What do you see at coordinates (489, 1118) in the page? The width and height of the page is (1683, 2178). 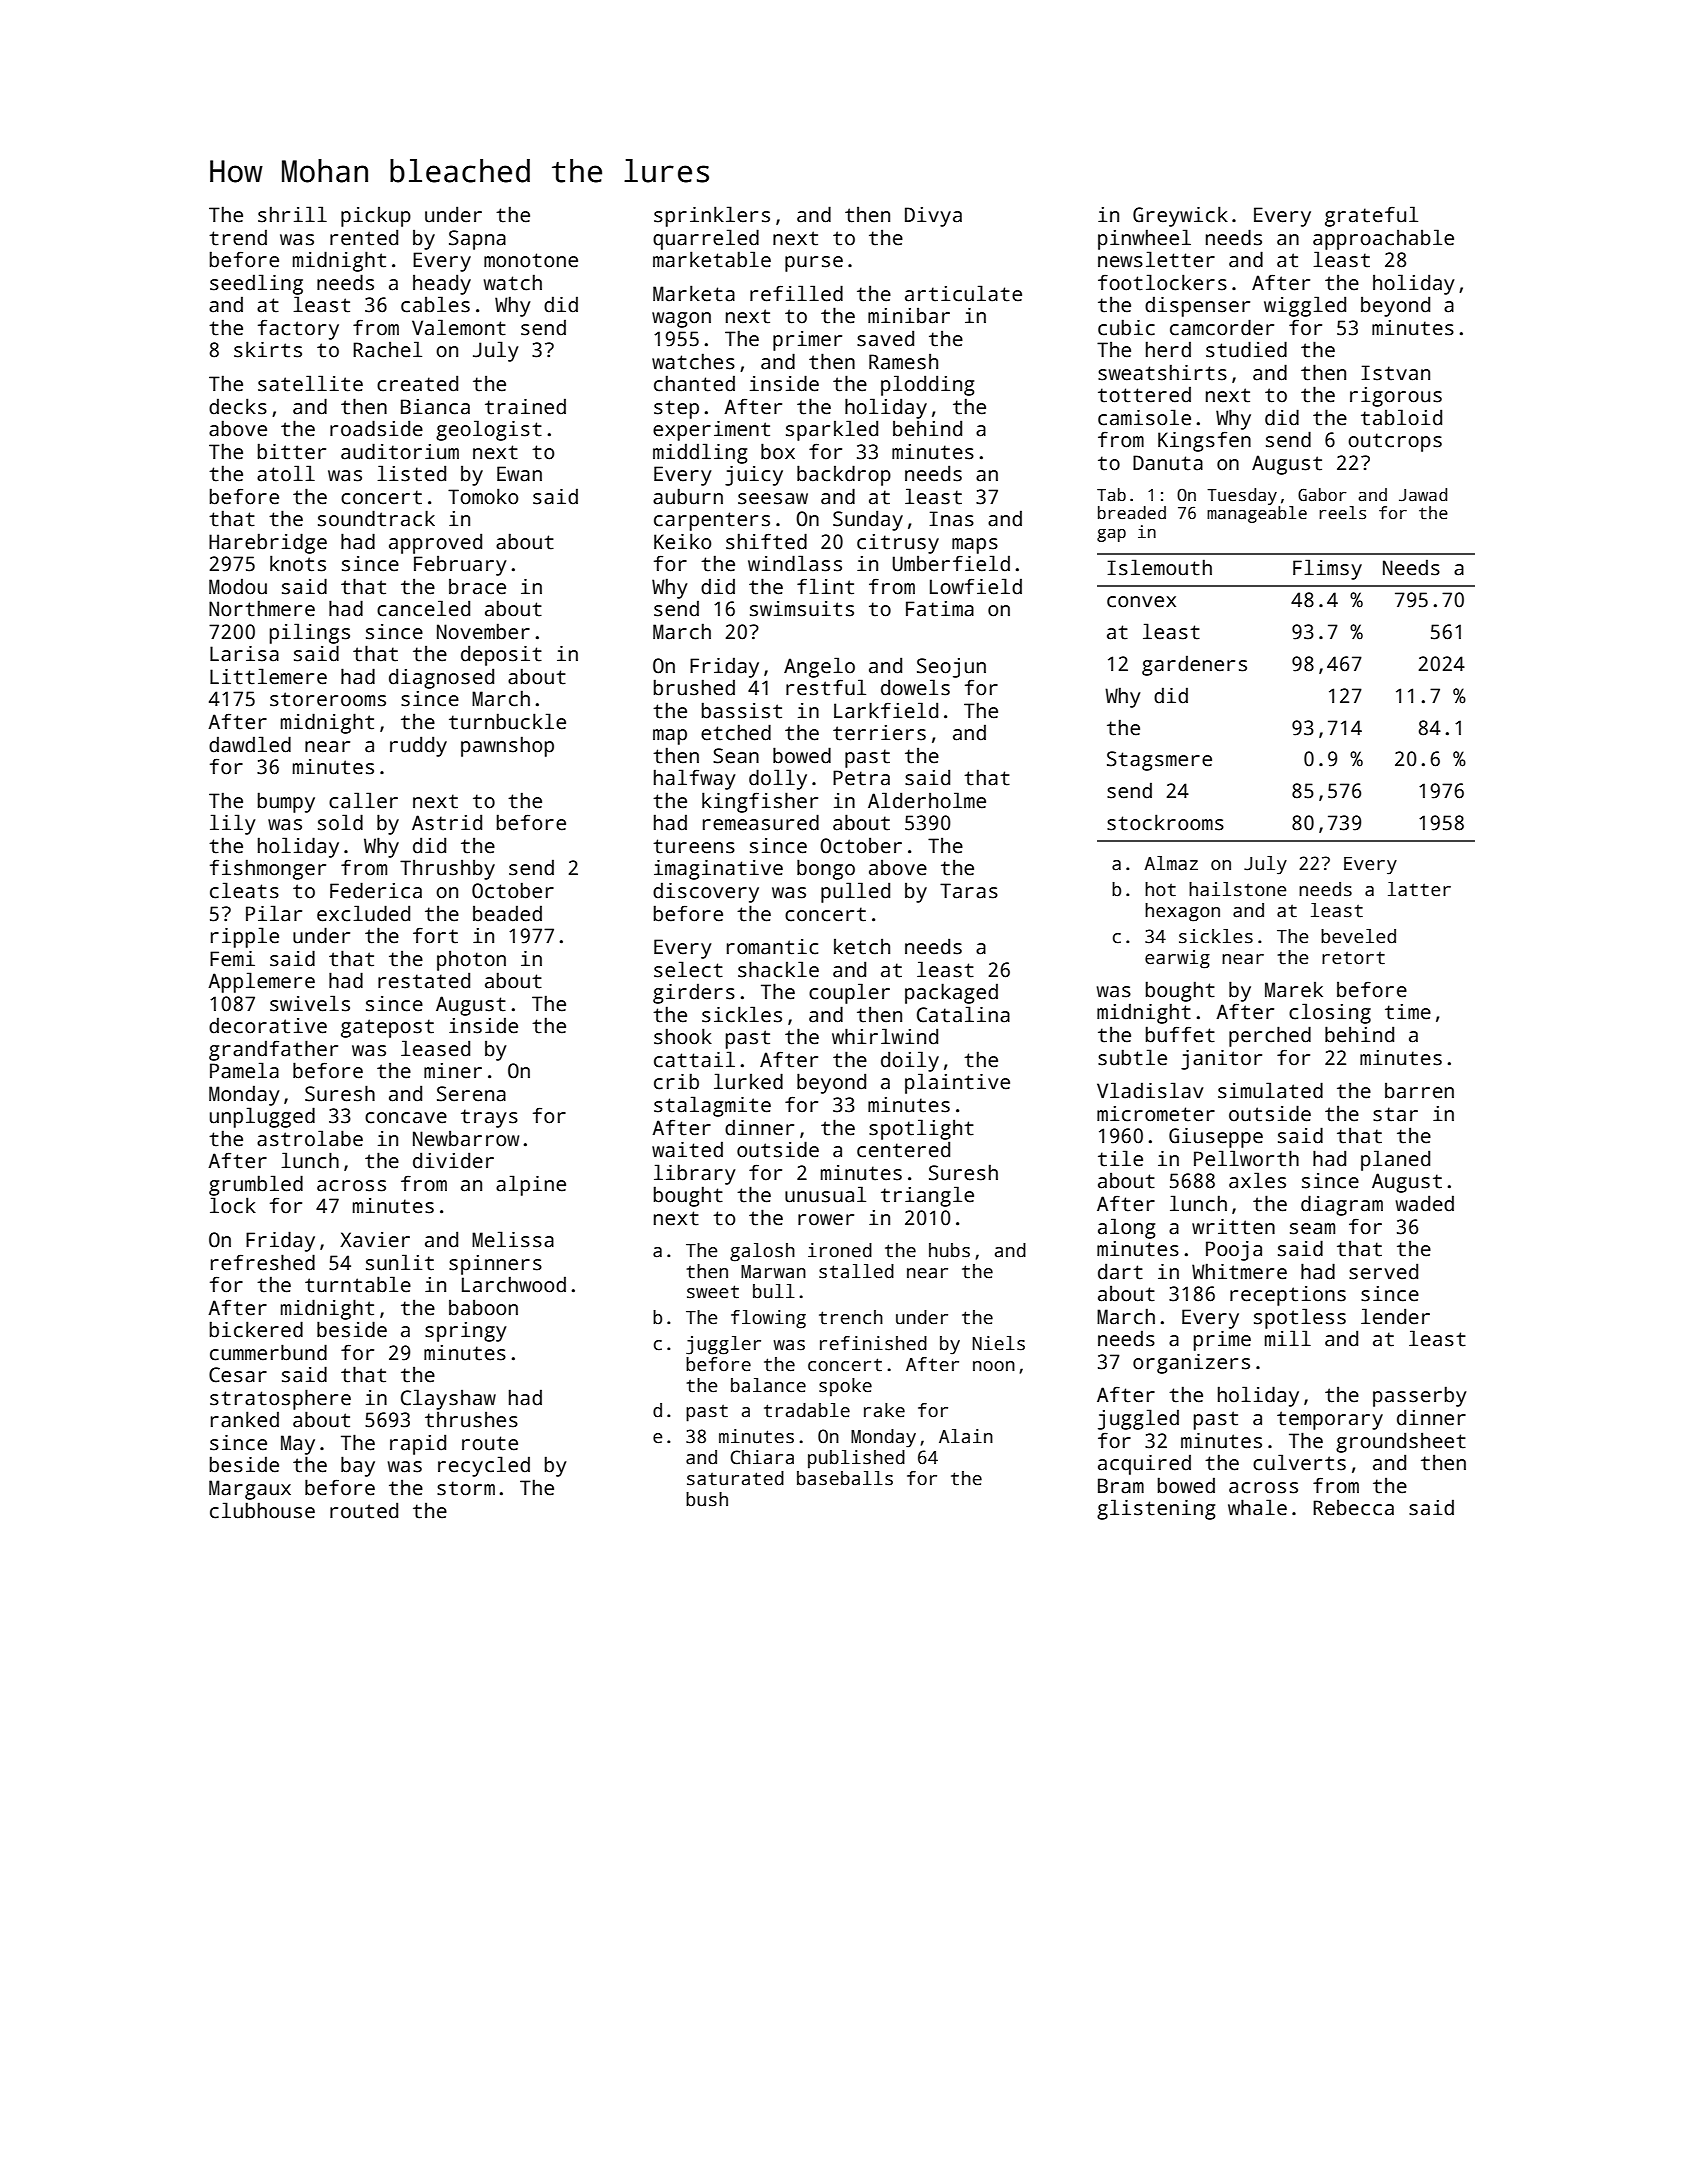 I see `trays` at bounding box center [489, 1118].
